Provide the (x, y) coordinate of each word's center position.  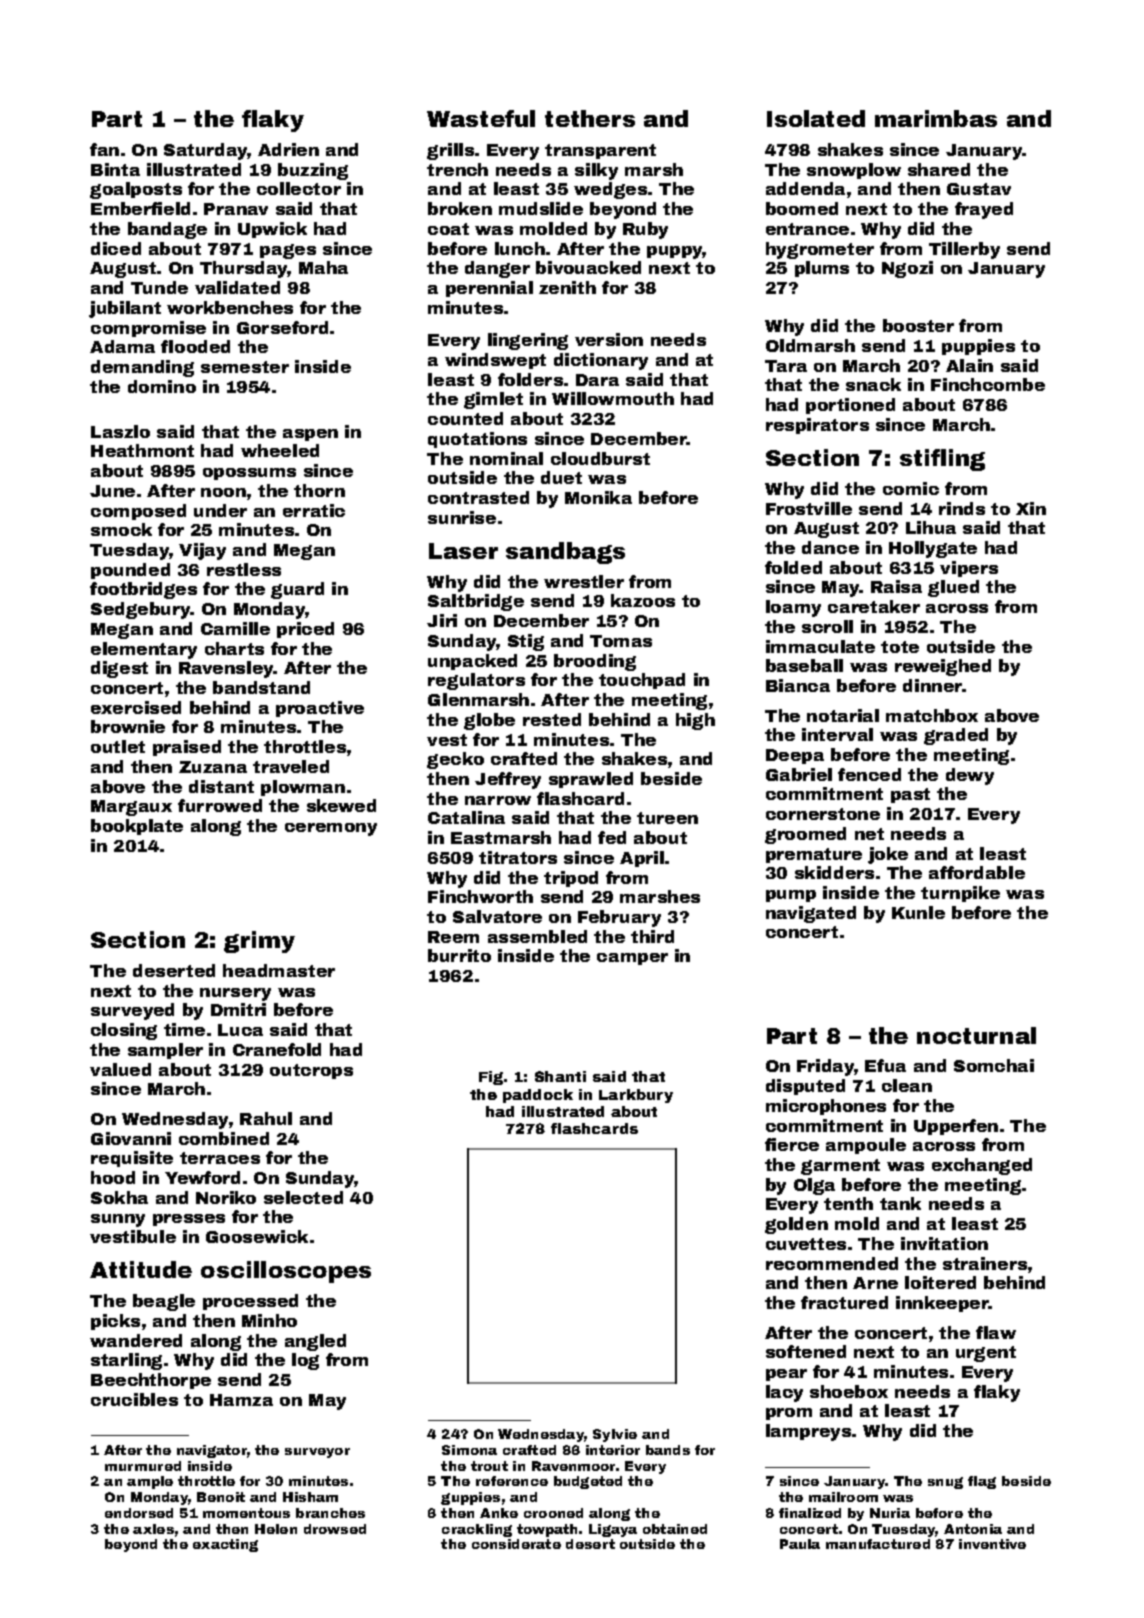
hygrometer (820, 250)
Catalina (466, 817)
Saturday (206, 151)
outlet (118, 746)
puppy (675, 252)
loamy (793, 608)
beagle (164, 1302)
